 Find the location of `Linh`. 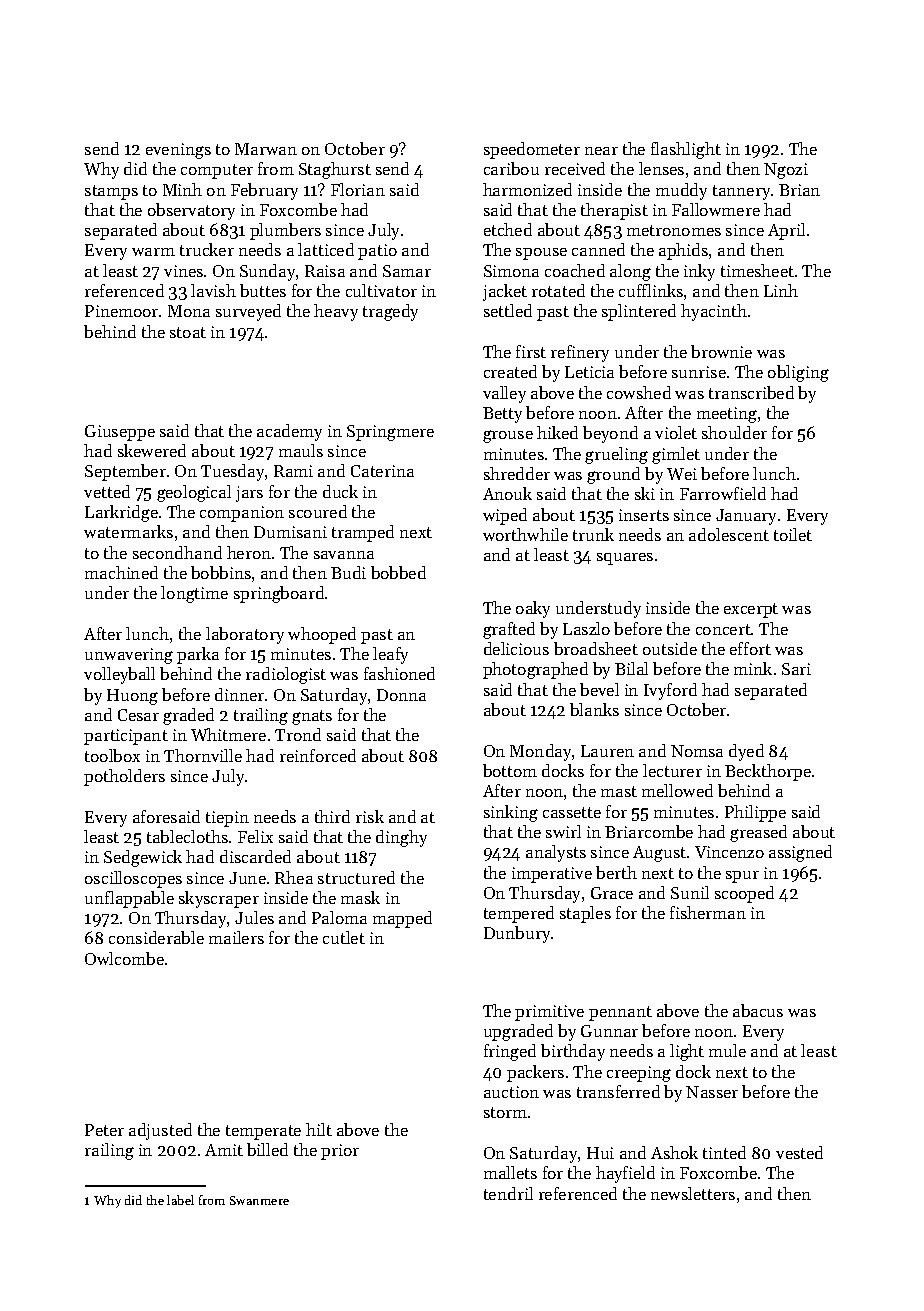

Linh is located at coordinates (781, 290).
